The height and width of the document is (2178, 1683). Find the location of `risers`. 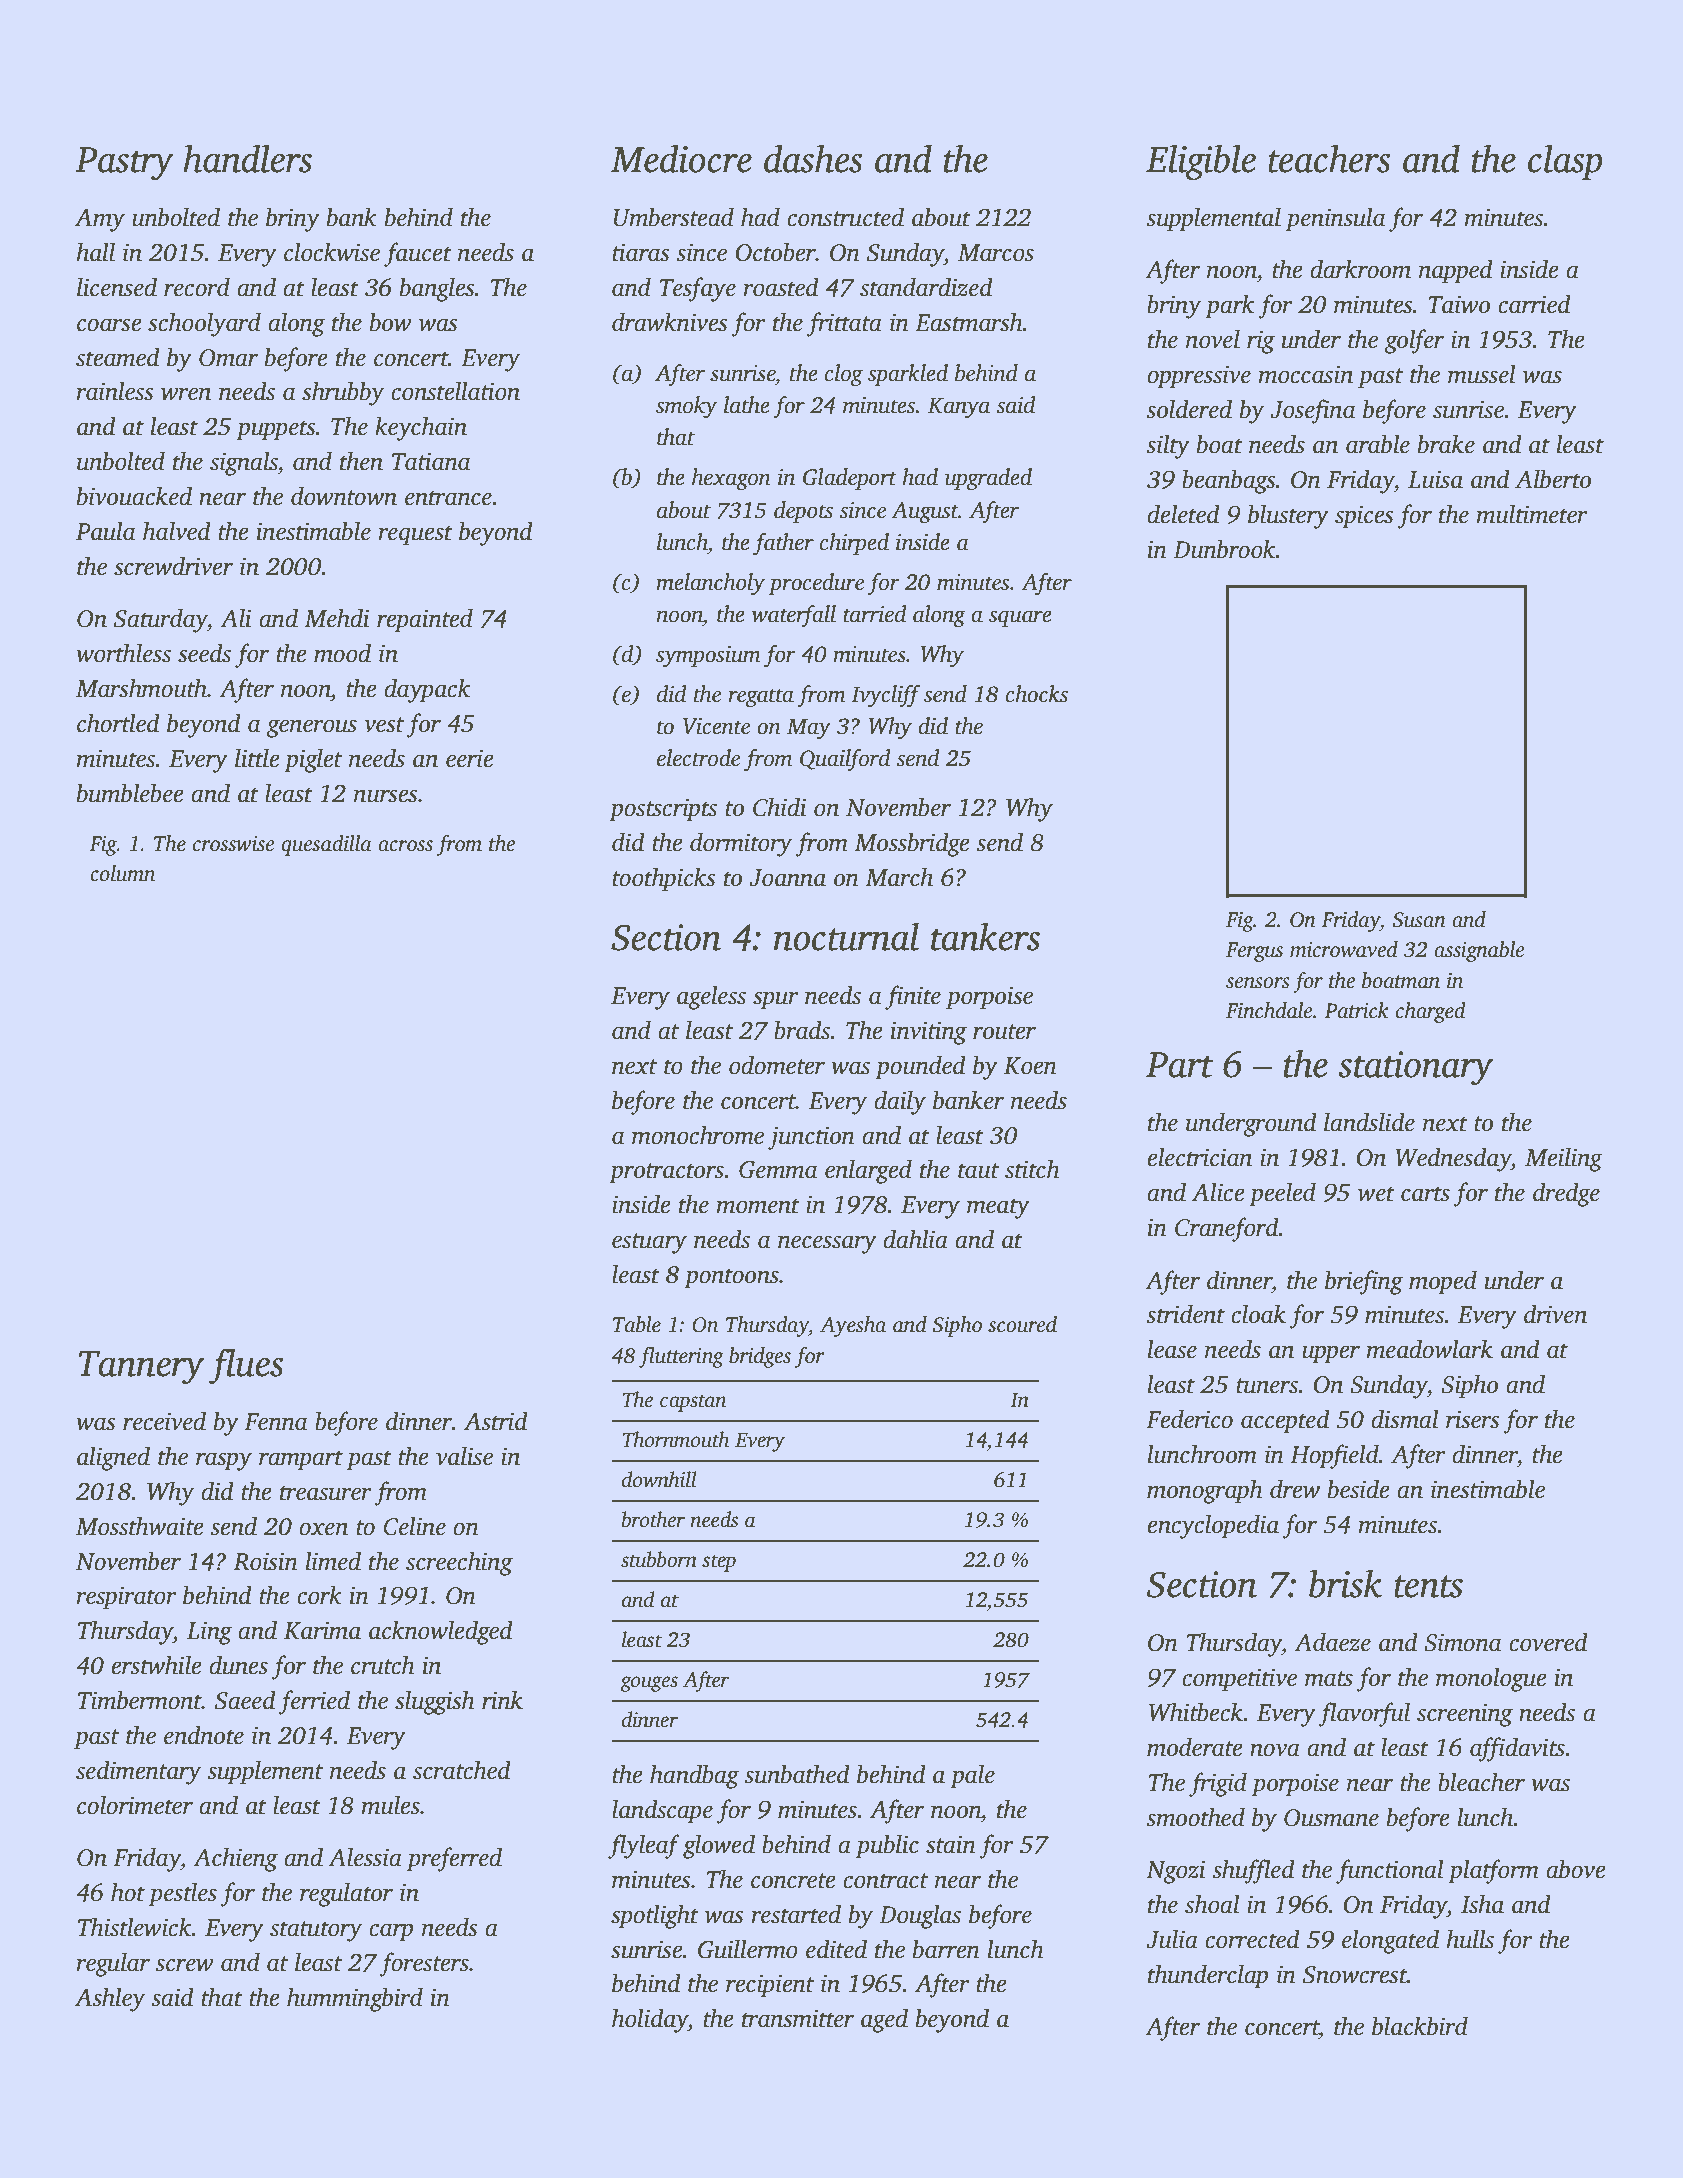

risers is located at coordinates (1472, 1419).
